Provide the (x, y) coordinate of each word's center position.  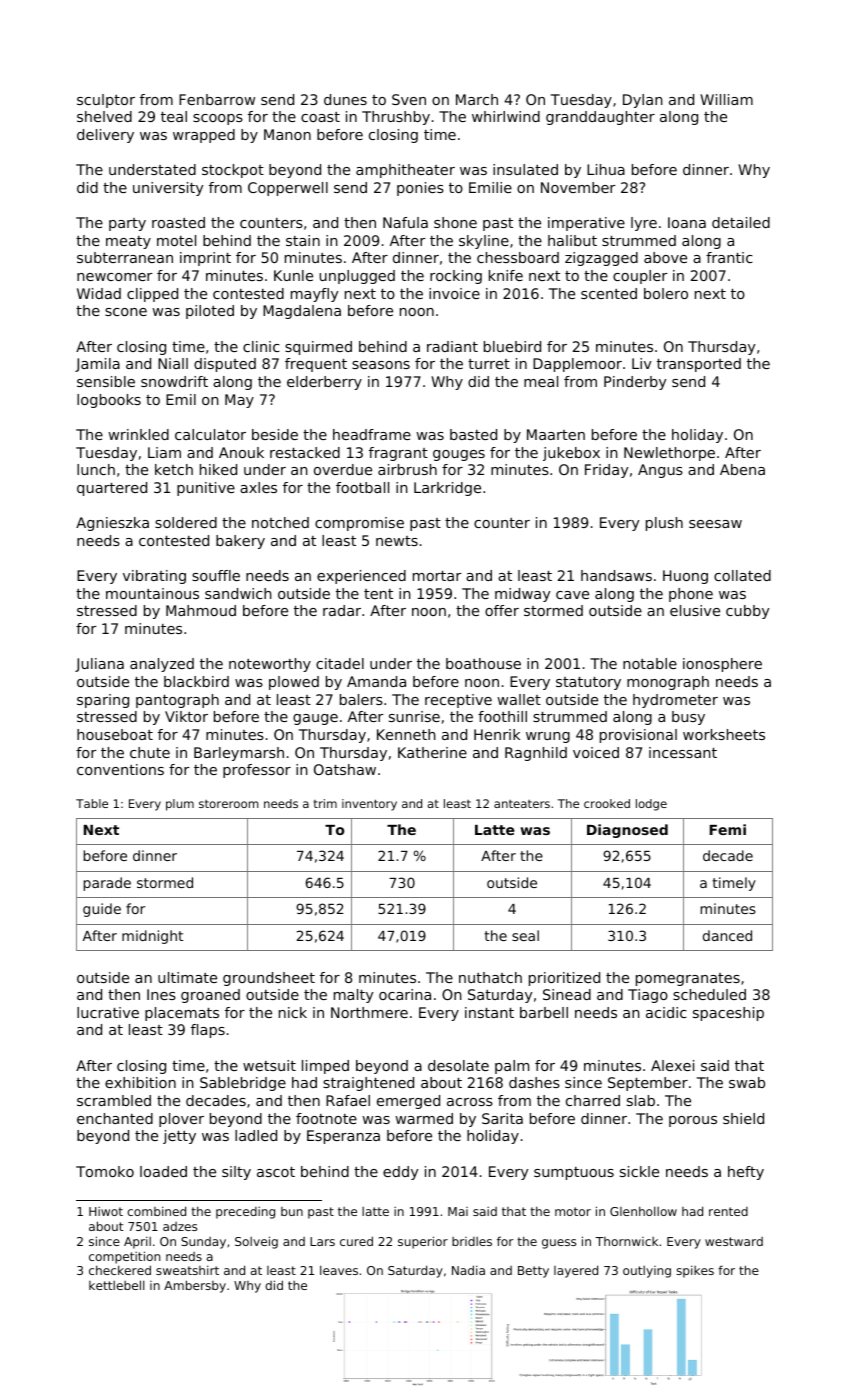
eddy (400, 1173)
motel (176, 240)
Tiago (648, 996)
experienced (361, 577)
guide (102, 910)
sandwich (238, 593)
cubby (747, 612)
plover (181, 1120)
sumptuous (574, 1173)
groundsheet (269, 979)
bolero (666, 293)
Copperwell (288, 189)
